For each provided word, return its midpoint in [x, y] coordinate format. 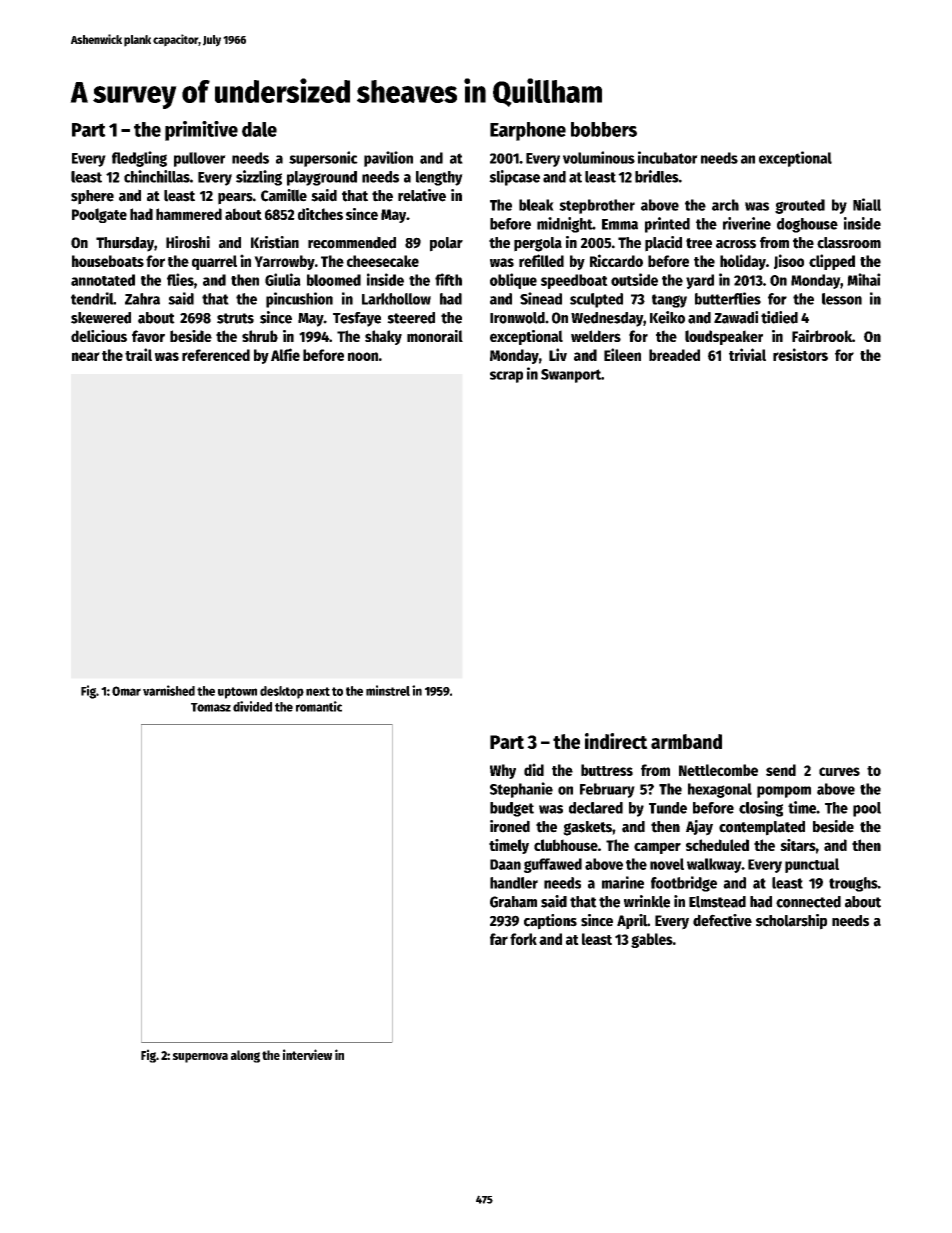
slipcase [514, 178]
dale [259, 129]
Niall [867, 204]
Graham [513, 902]
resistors [800, 354]
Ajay [699, 828]
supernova [200, 1058]
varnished [169, 690]
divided [252, 706]
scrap [506, 377]
